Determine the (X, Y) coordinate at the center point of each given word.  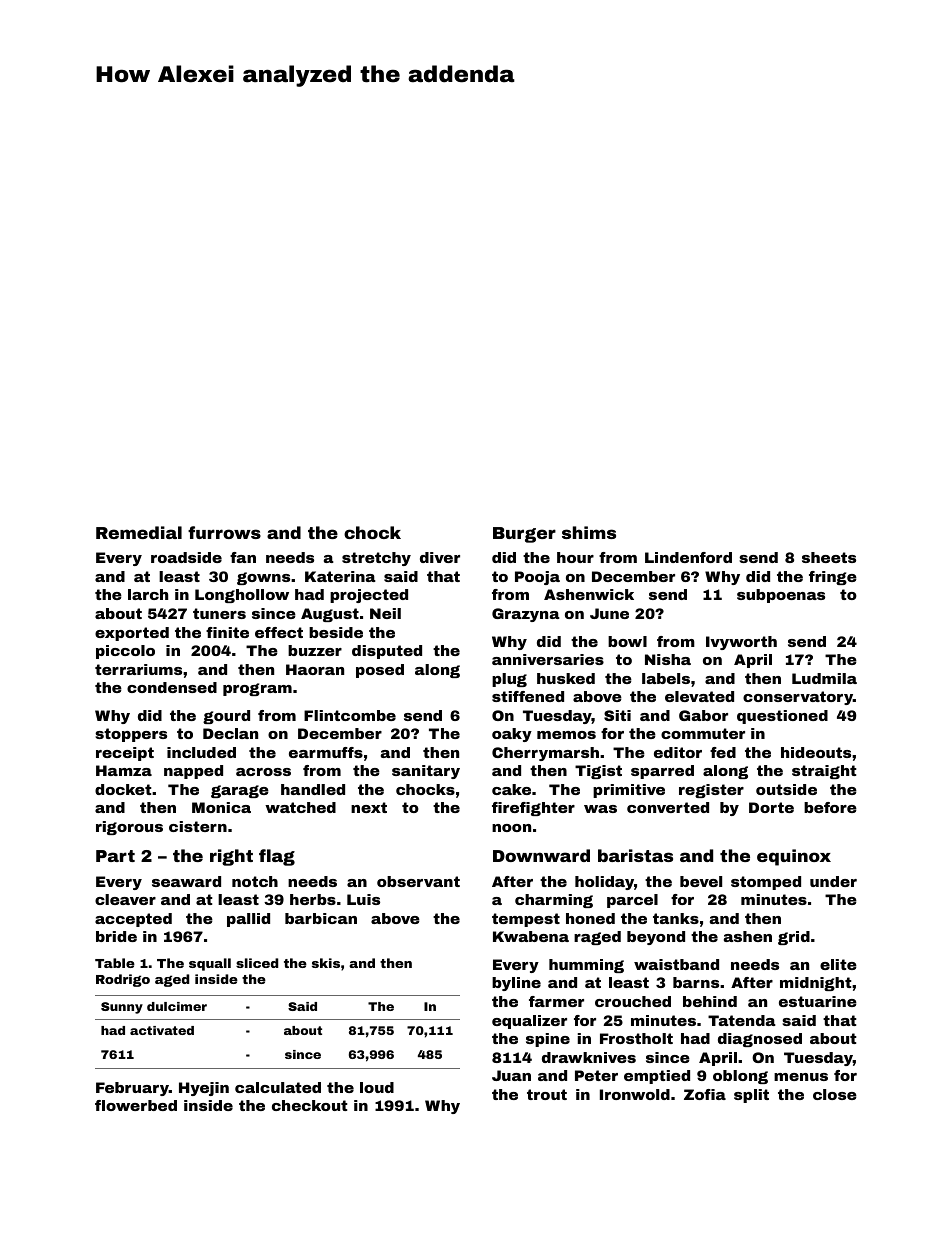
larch (148, 594)
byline (516, 984)
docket (123, 789)
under (833, 881)
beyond (656, 938)
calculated (278, 1087)
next (369, 807)
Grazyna (526, 615)
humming (586, 966)
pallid (248, 920)
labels (666, 678)
